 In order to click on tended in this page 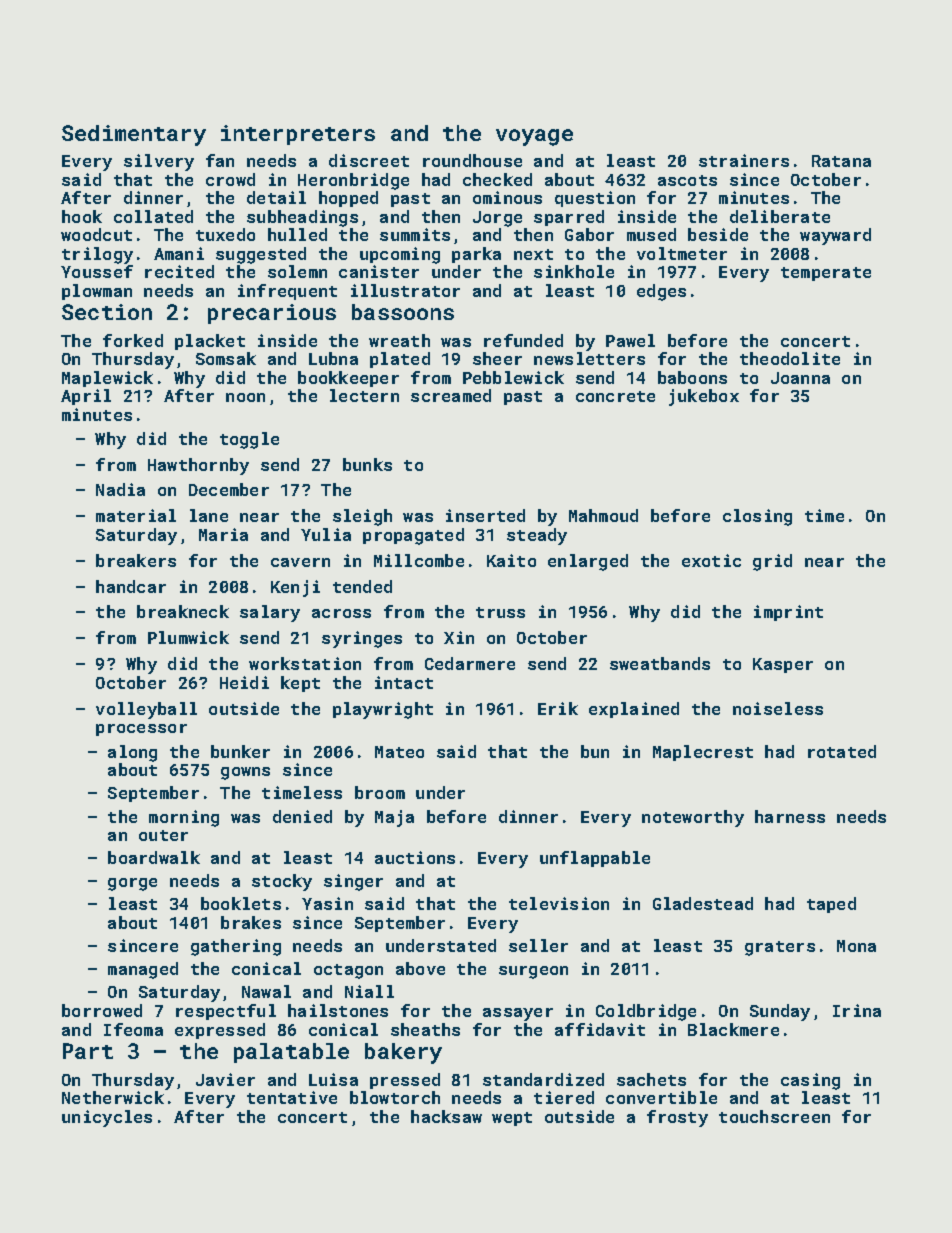, I will do `click(362, 586)`.
